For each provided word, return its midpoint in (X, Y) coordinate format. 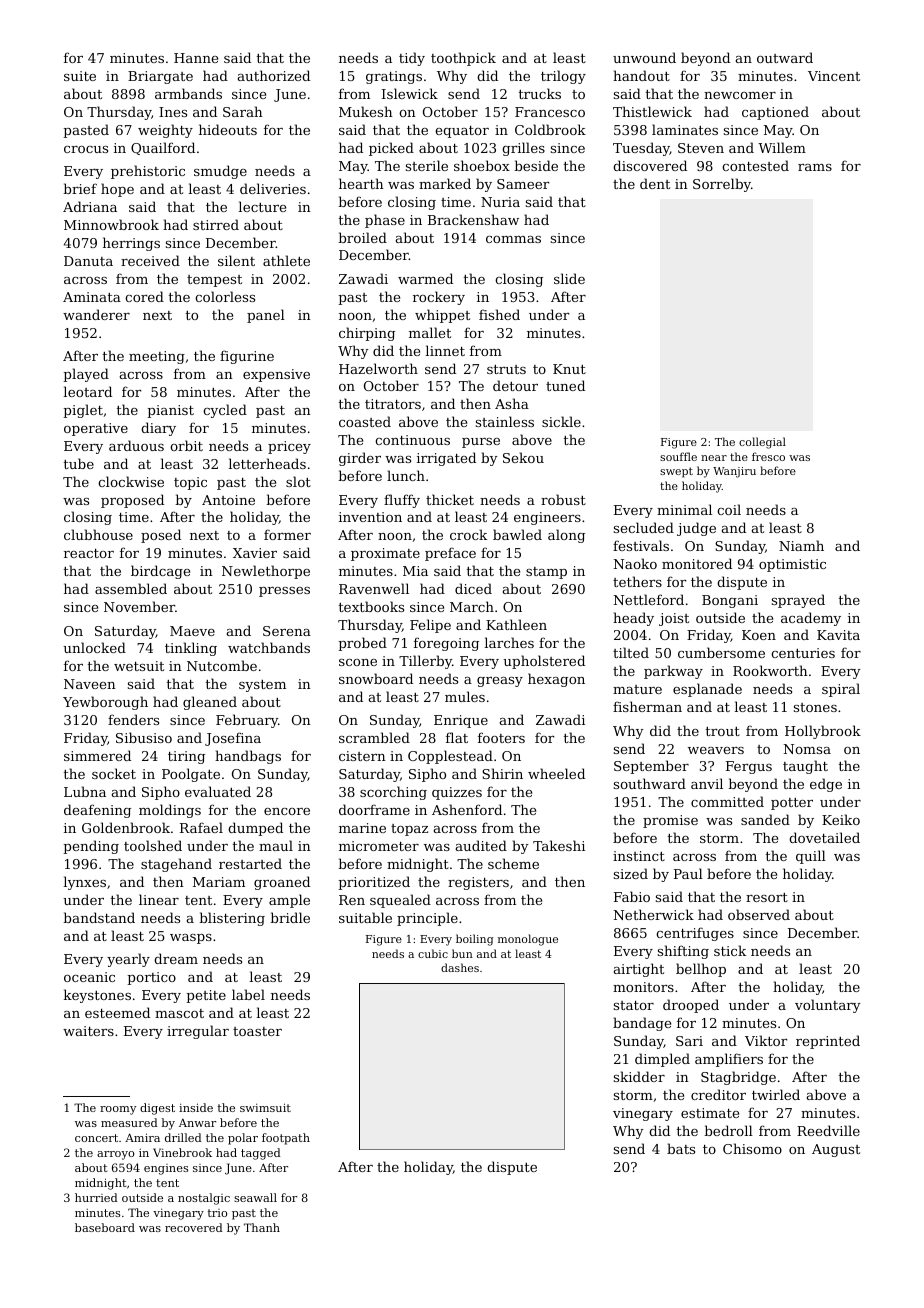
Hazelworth (378, 368)
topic (190, 483)
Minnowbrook (111, 224)
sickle (561, 421)
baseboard (105, 1227)
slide (569, 278)
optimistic (792, 565)
